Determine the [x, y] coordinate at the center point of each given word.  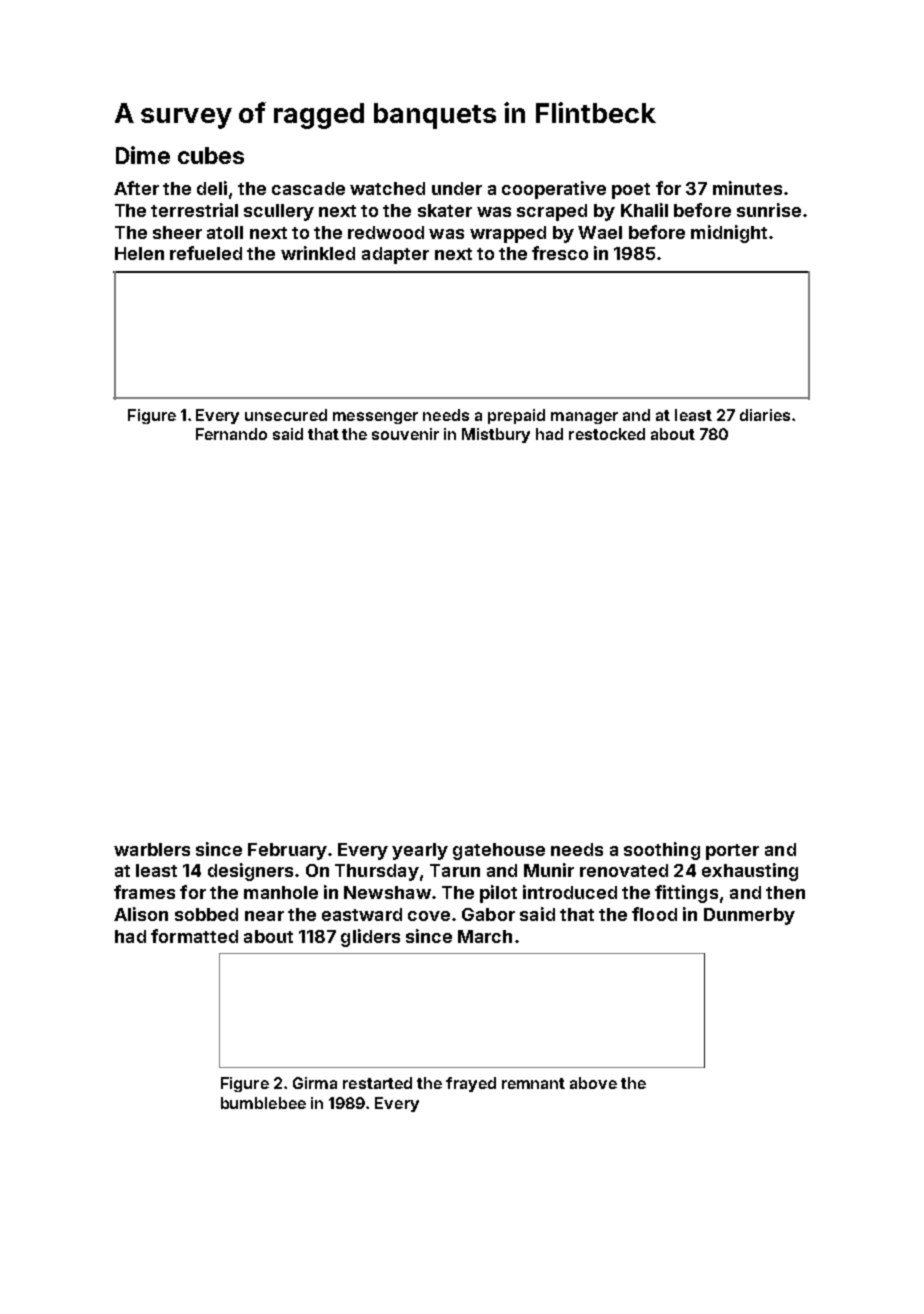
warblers [152, 849]
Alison [141, 914]
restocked [607, 434]
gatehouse [499, 851]
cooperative [554, 190]
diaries [765, 415]
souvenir [405, 434]
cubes [211, 155]
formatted [194, 936]
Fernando [231, 434]
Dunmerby [749, 916]
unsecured [286, 415]
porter [732, 852]
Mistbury [496, 435]
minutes [747, 188]
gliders [370, 938]
